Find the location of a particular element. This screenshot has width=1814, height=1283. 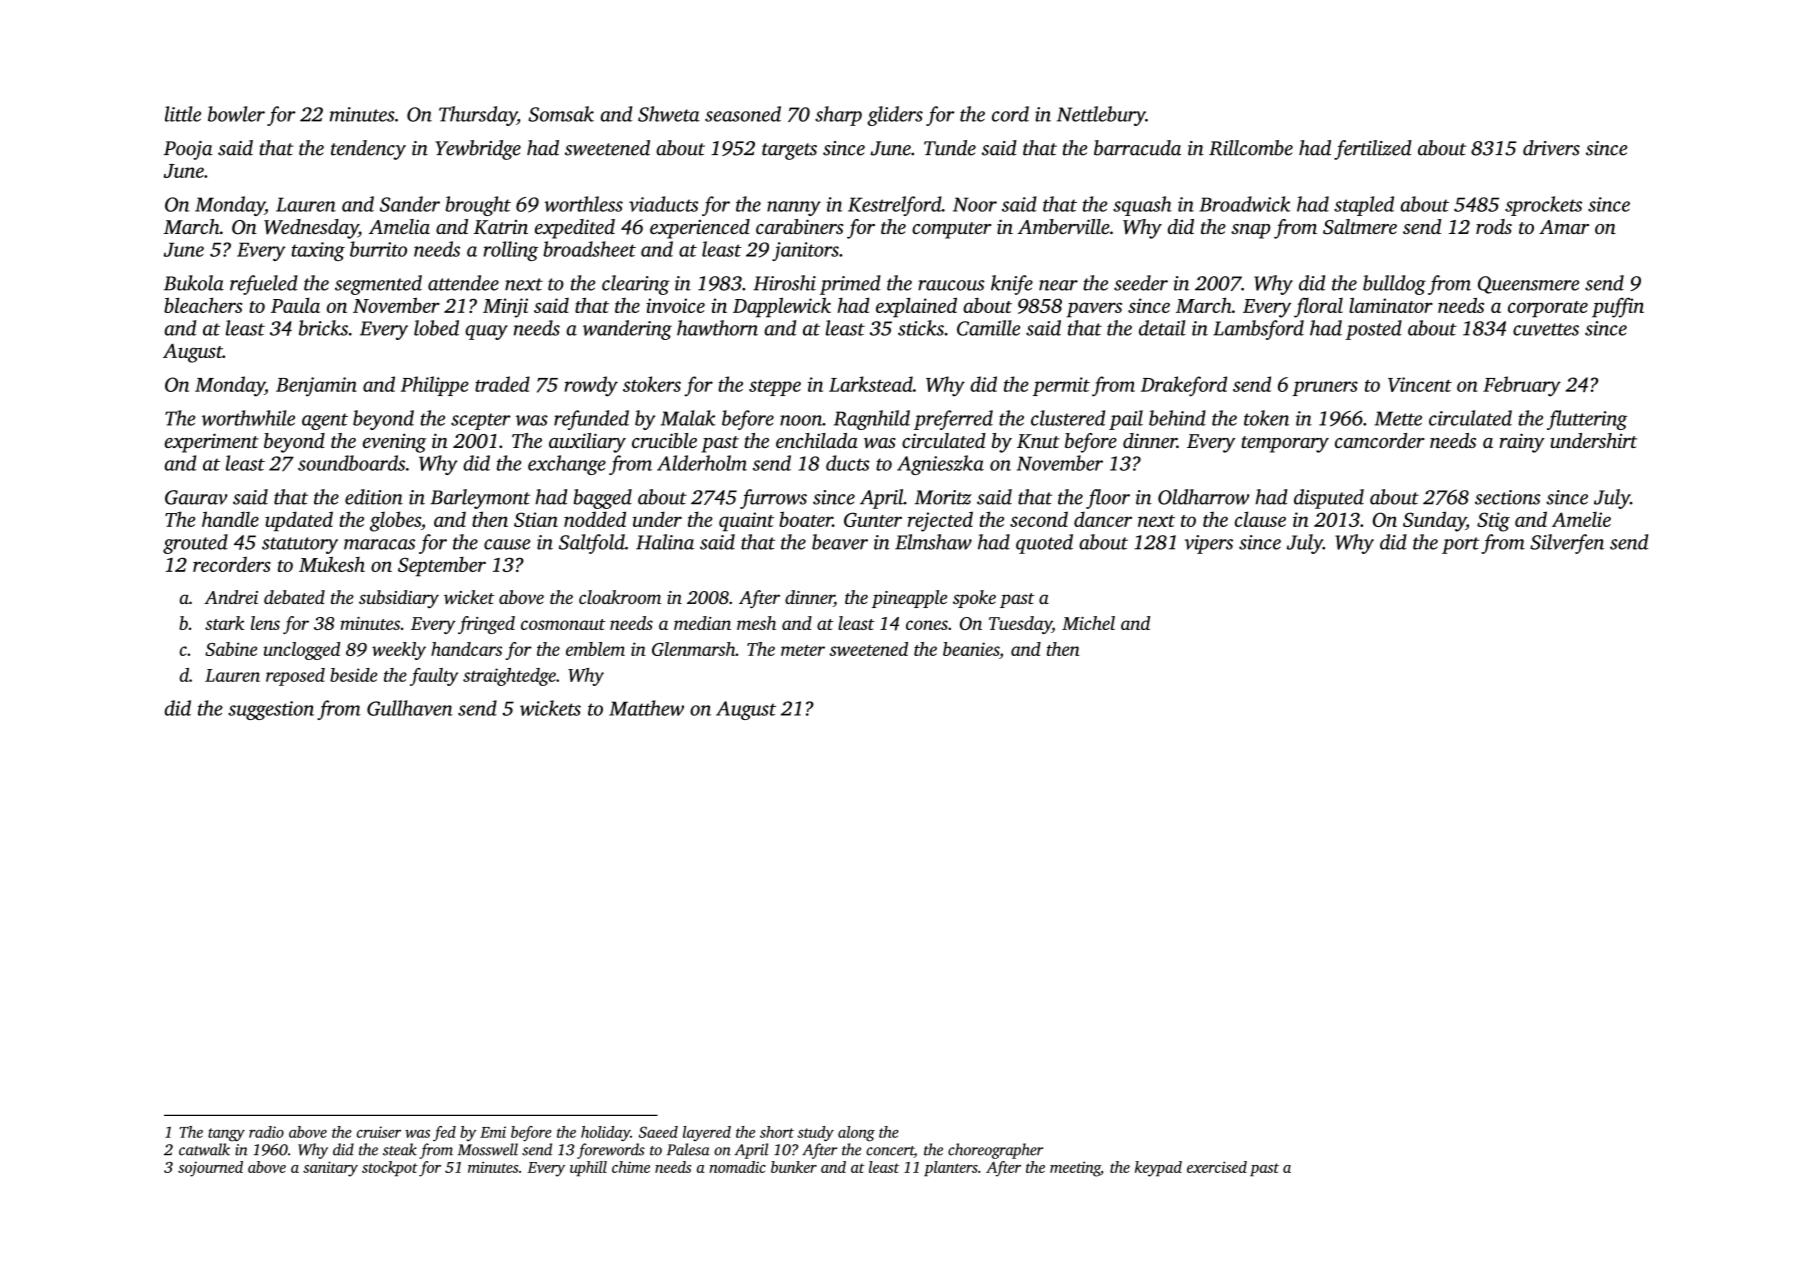

floor is located at coordinates (1108, 499).
